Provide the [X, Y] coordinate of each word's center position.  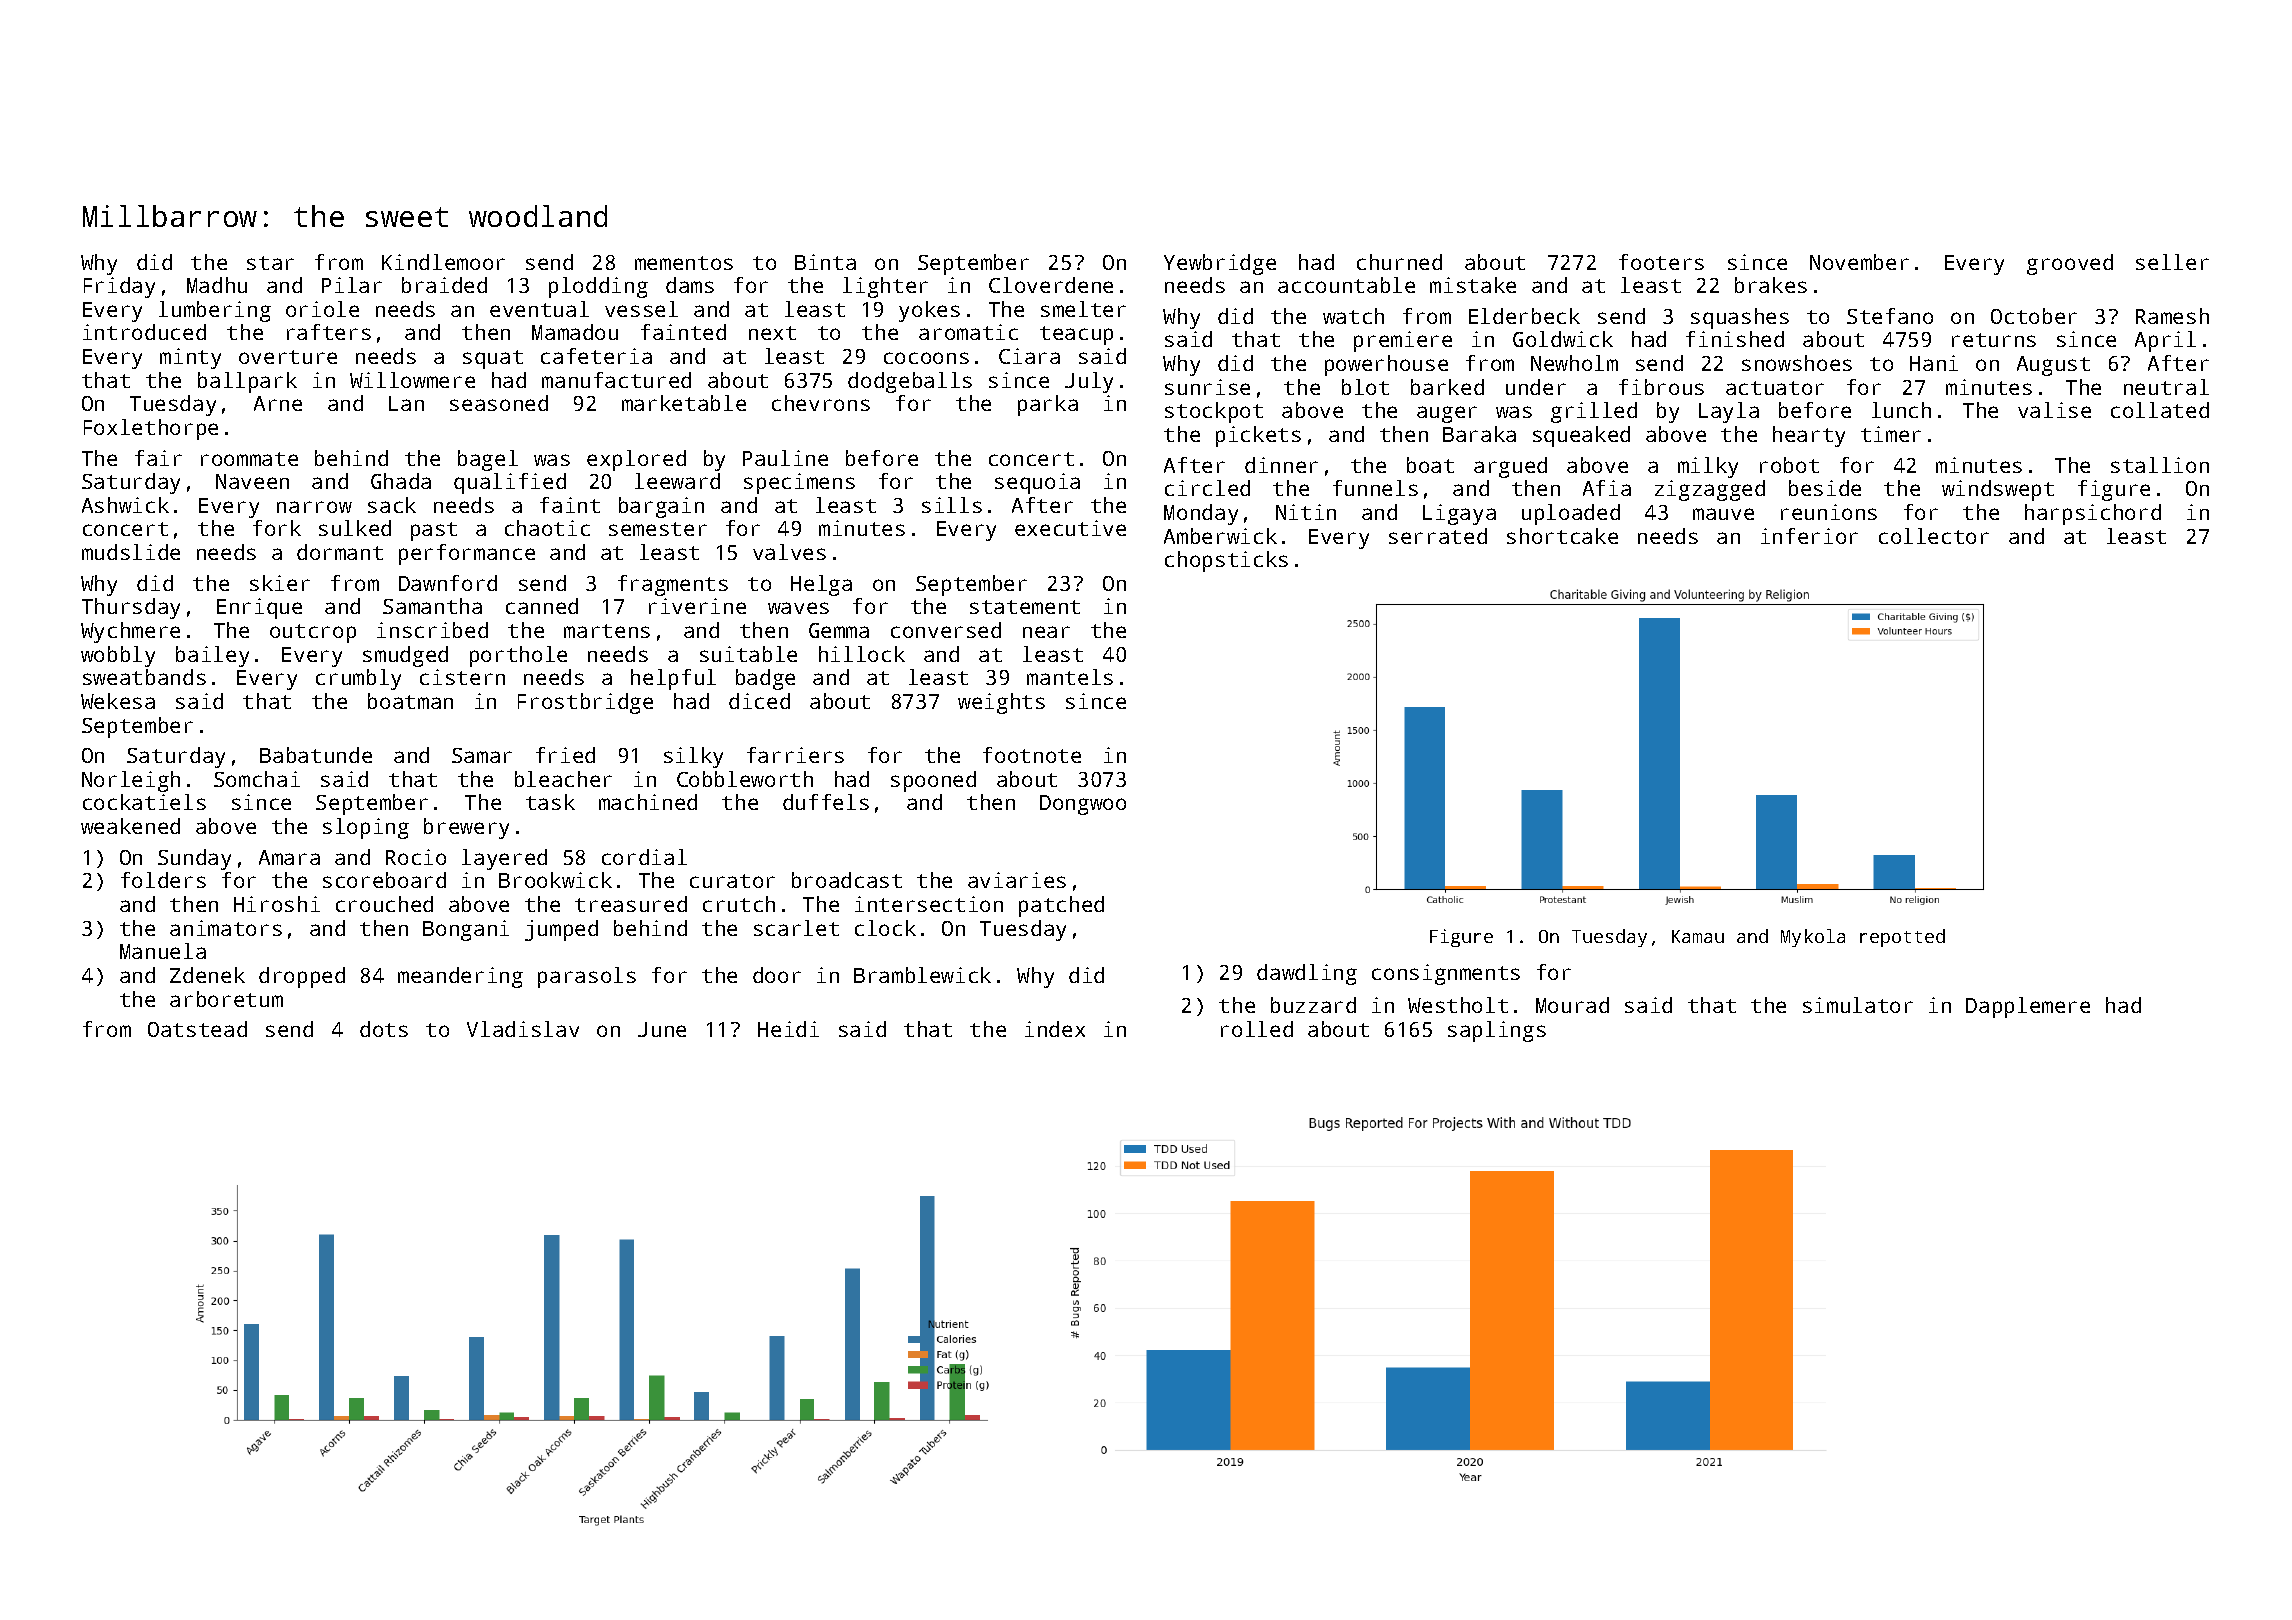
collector [1934, 536]
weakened [130, 826]
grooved [2070, 264]
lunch [1901, 410]
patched [1061, 906]
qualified [510, 483]
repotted [1902, 938]
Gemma [839, 630]
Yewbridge [1220, 264]
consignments [1446, 974]
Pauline [785, 458]
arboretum [226, 999]
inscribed [432, 630]
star [270, 263]
